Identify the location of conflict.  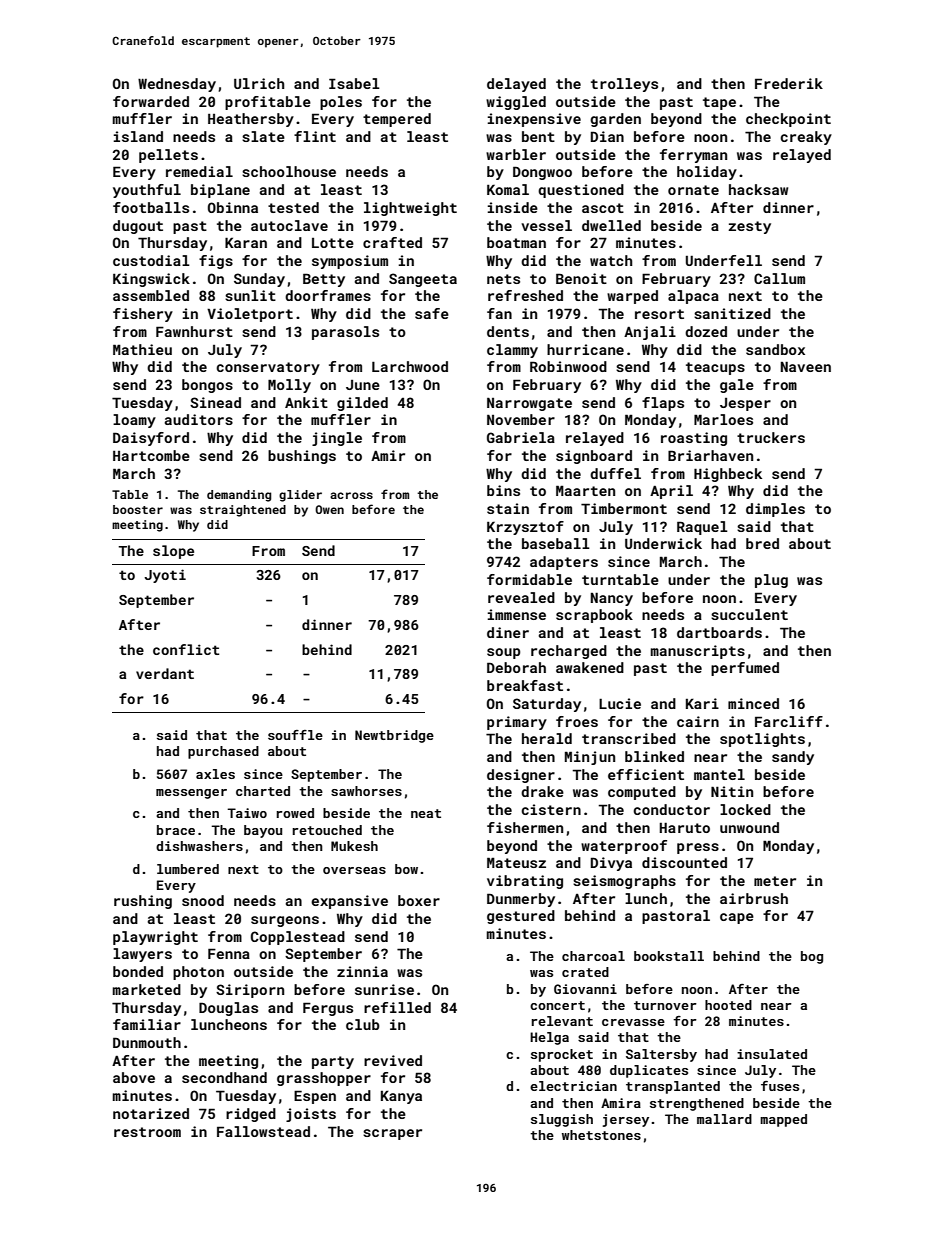
(186, 649).
